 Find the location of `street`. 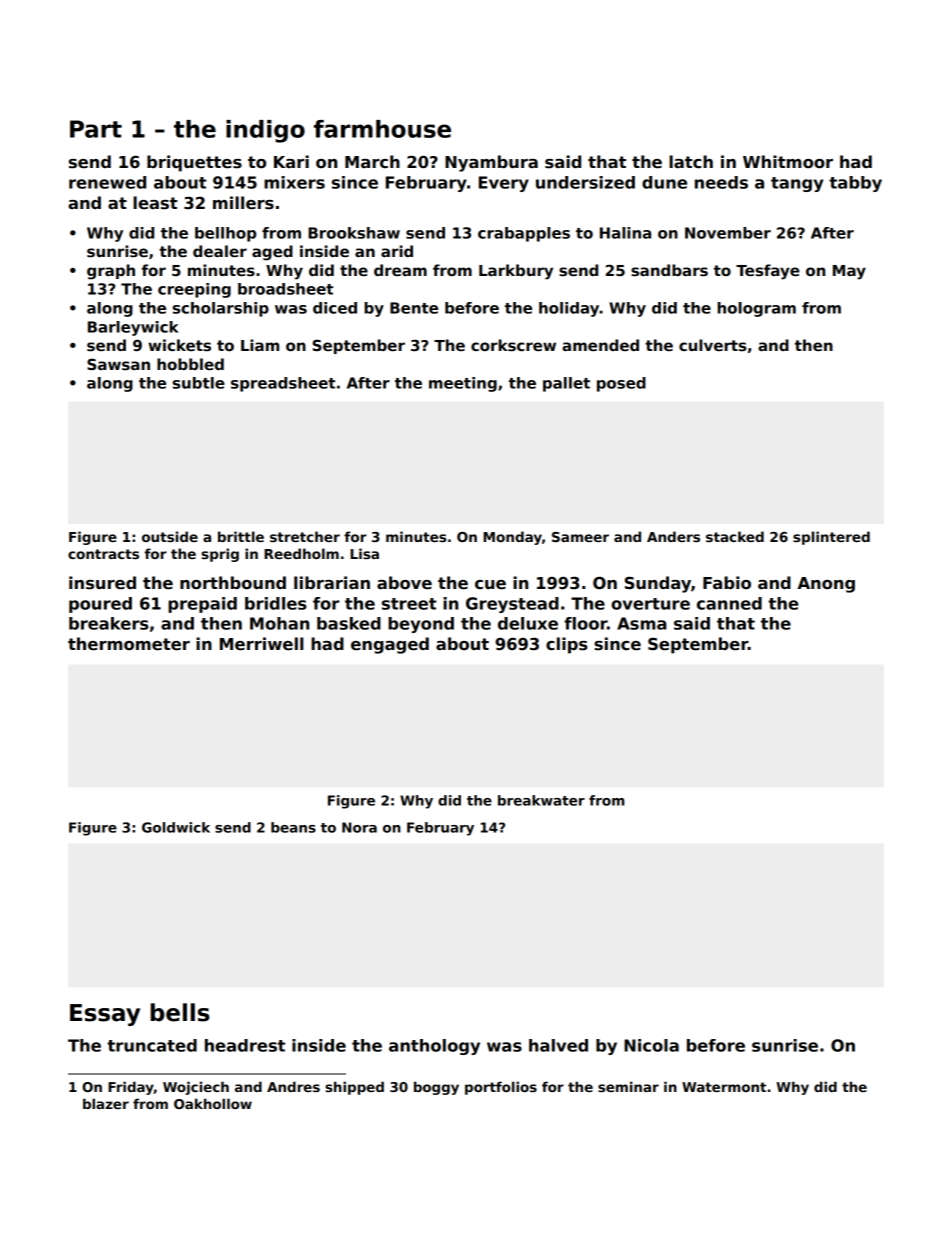

street is located at coordinates (409, 604).
